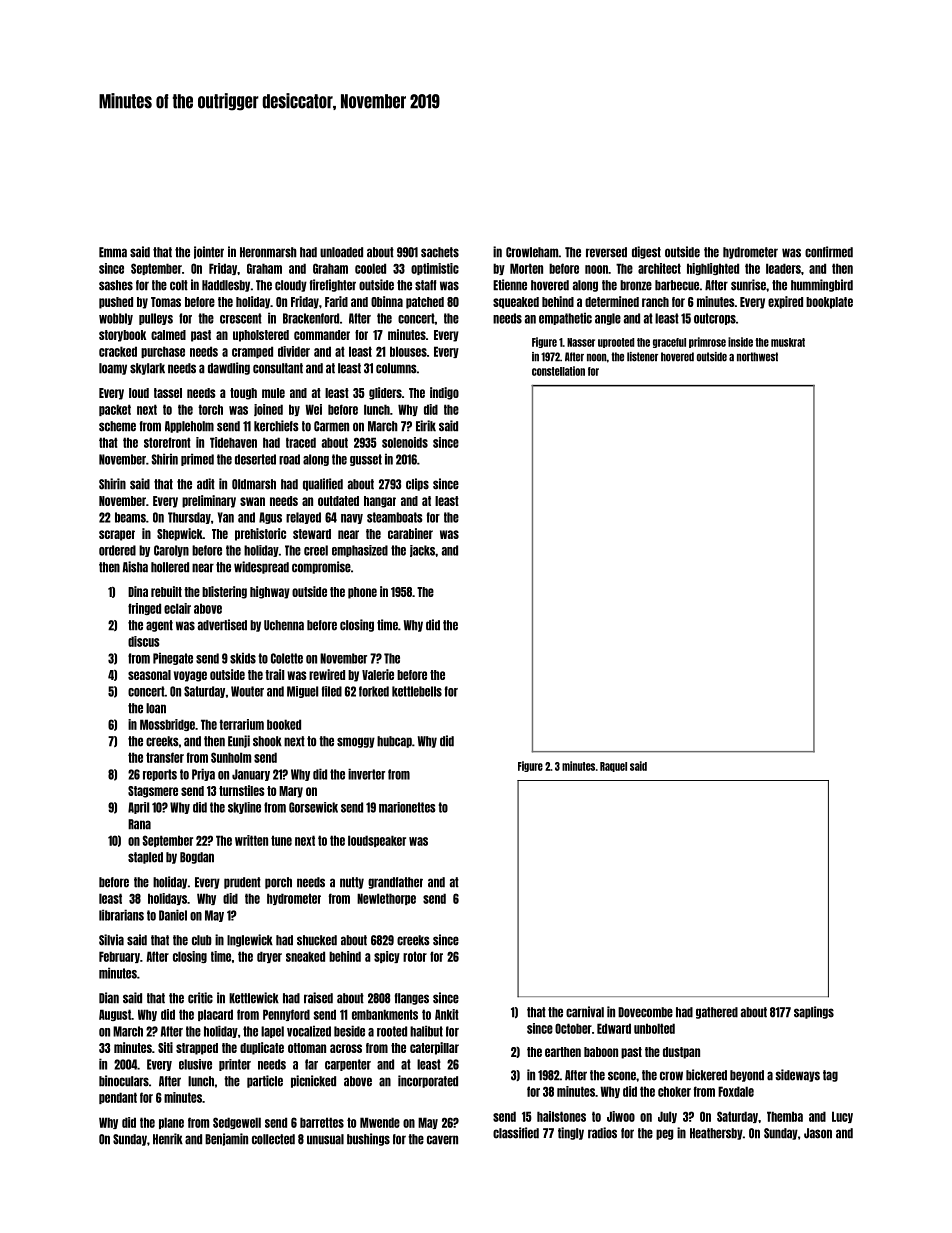 Image resolution: width=952 pixels, height=1233 pixels. I want to click on sneaked, so click(305, 956).
